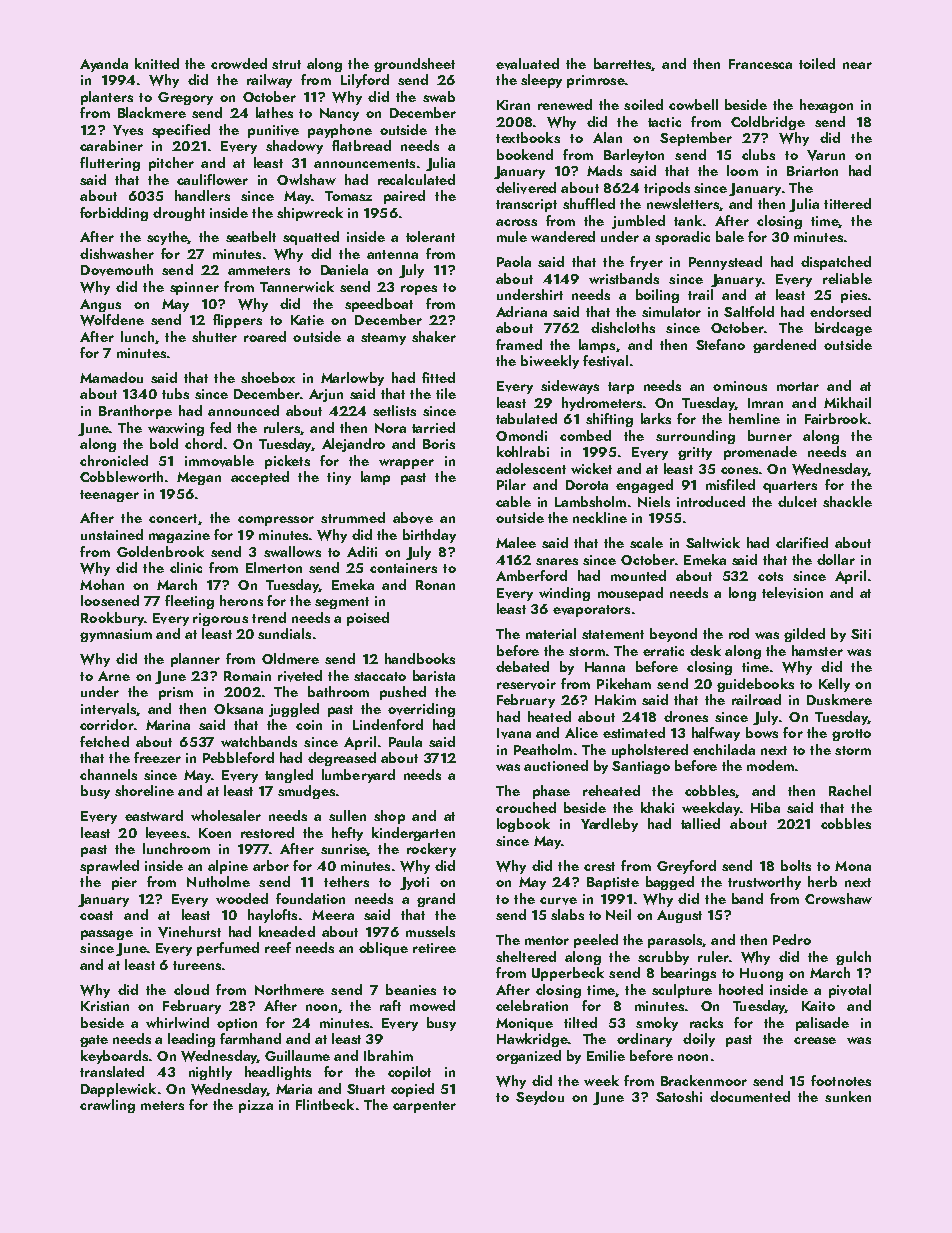  Describe the element at coordinates (770, 435) in the screenshot. I see `burner` at that location.
